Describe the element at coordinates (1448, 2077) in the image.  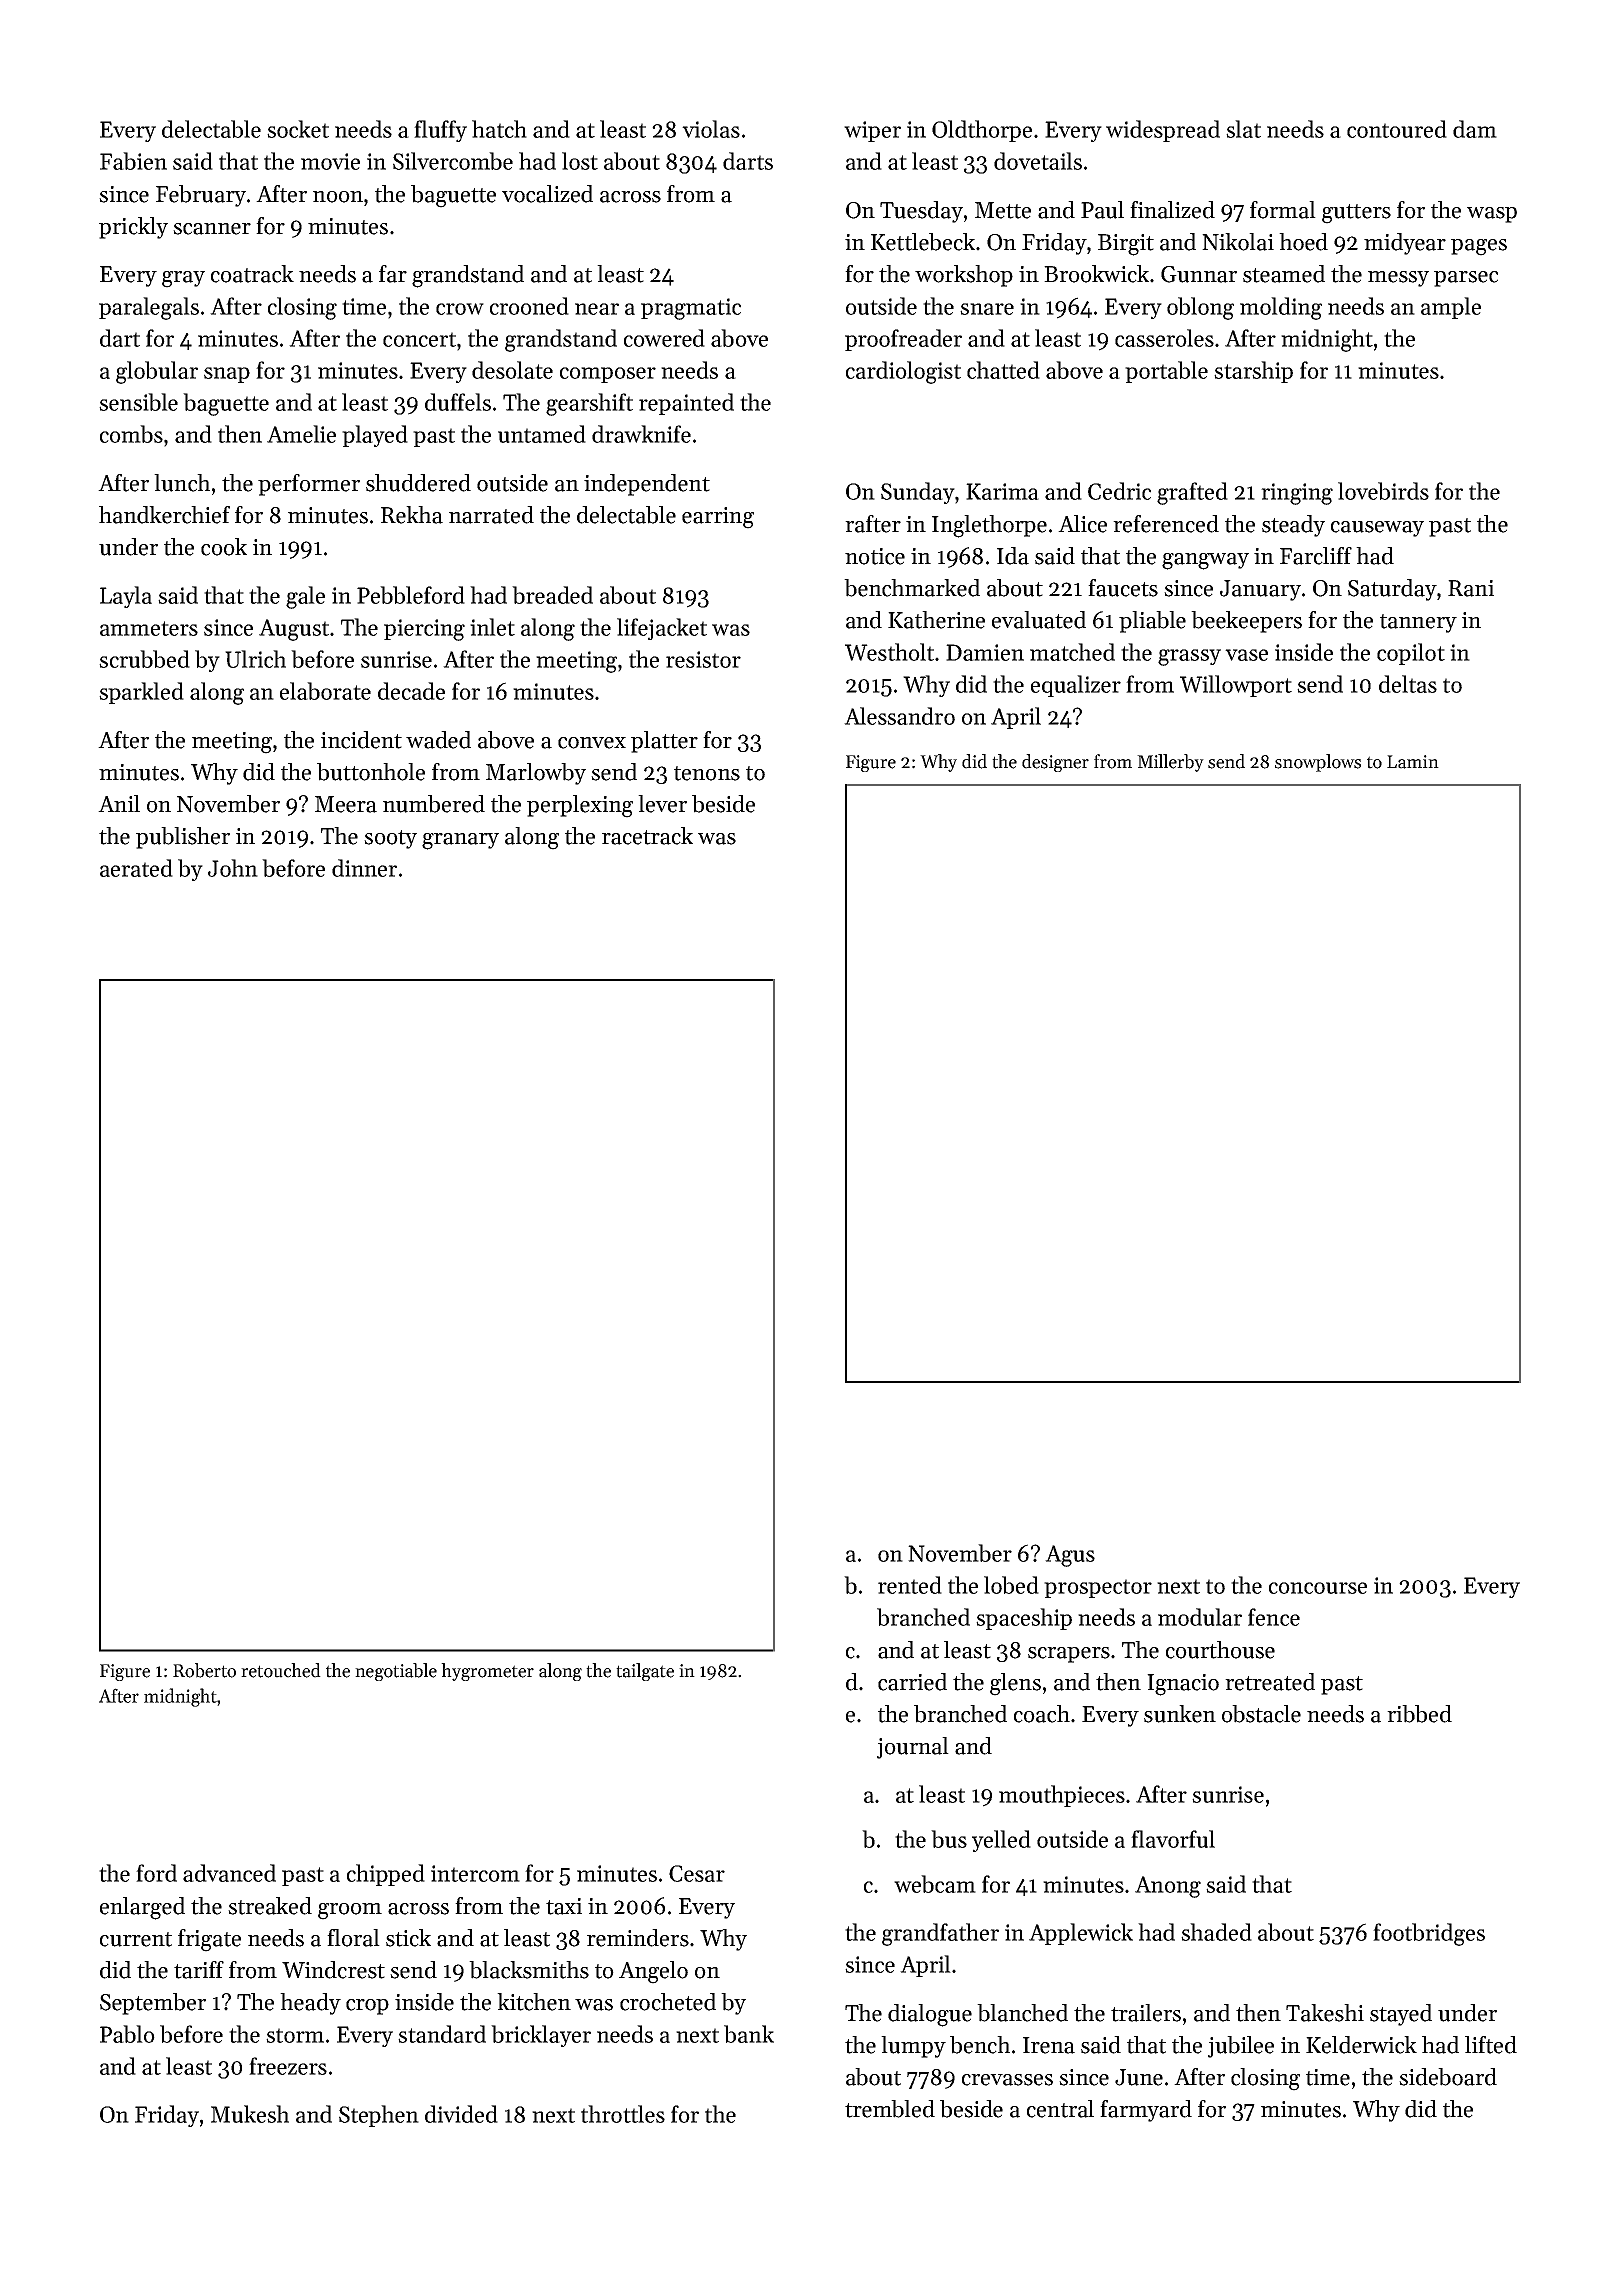
I see `sideboard` at that location.
